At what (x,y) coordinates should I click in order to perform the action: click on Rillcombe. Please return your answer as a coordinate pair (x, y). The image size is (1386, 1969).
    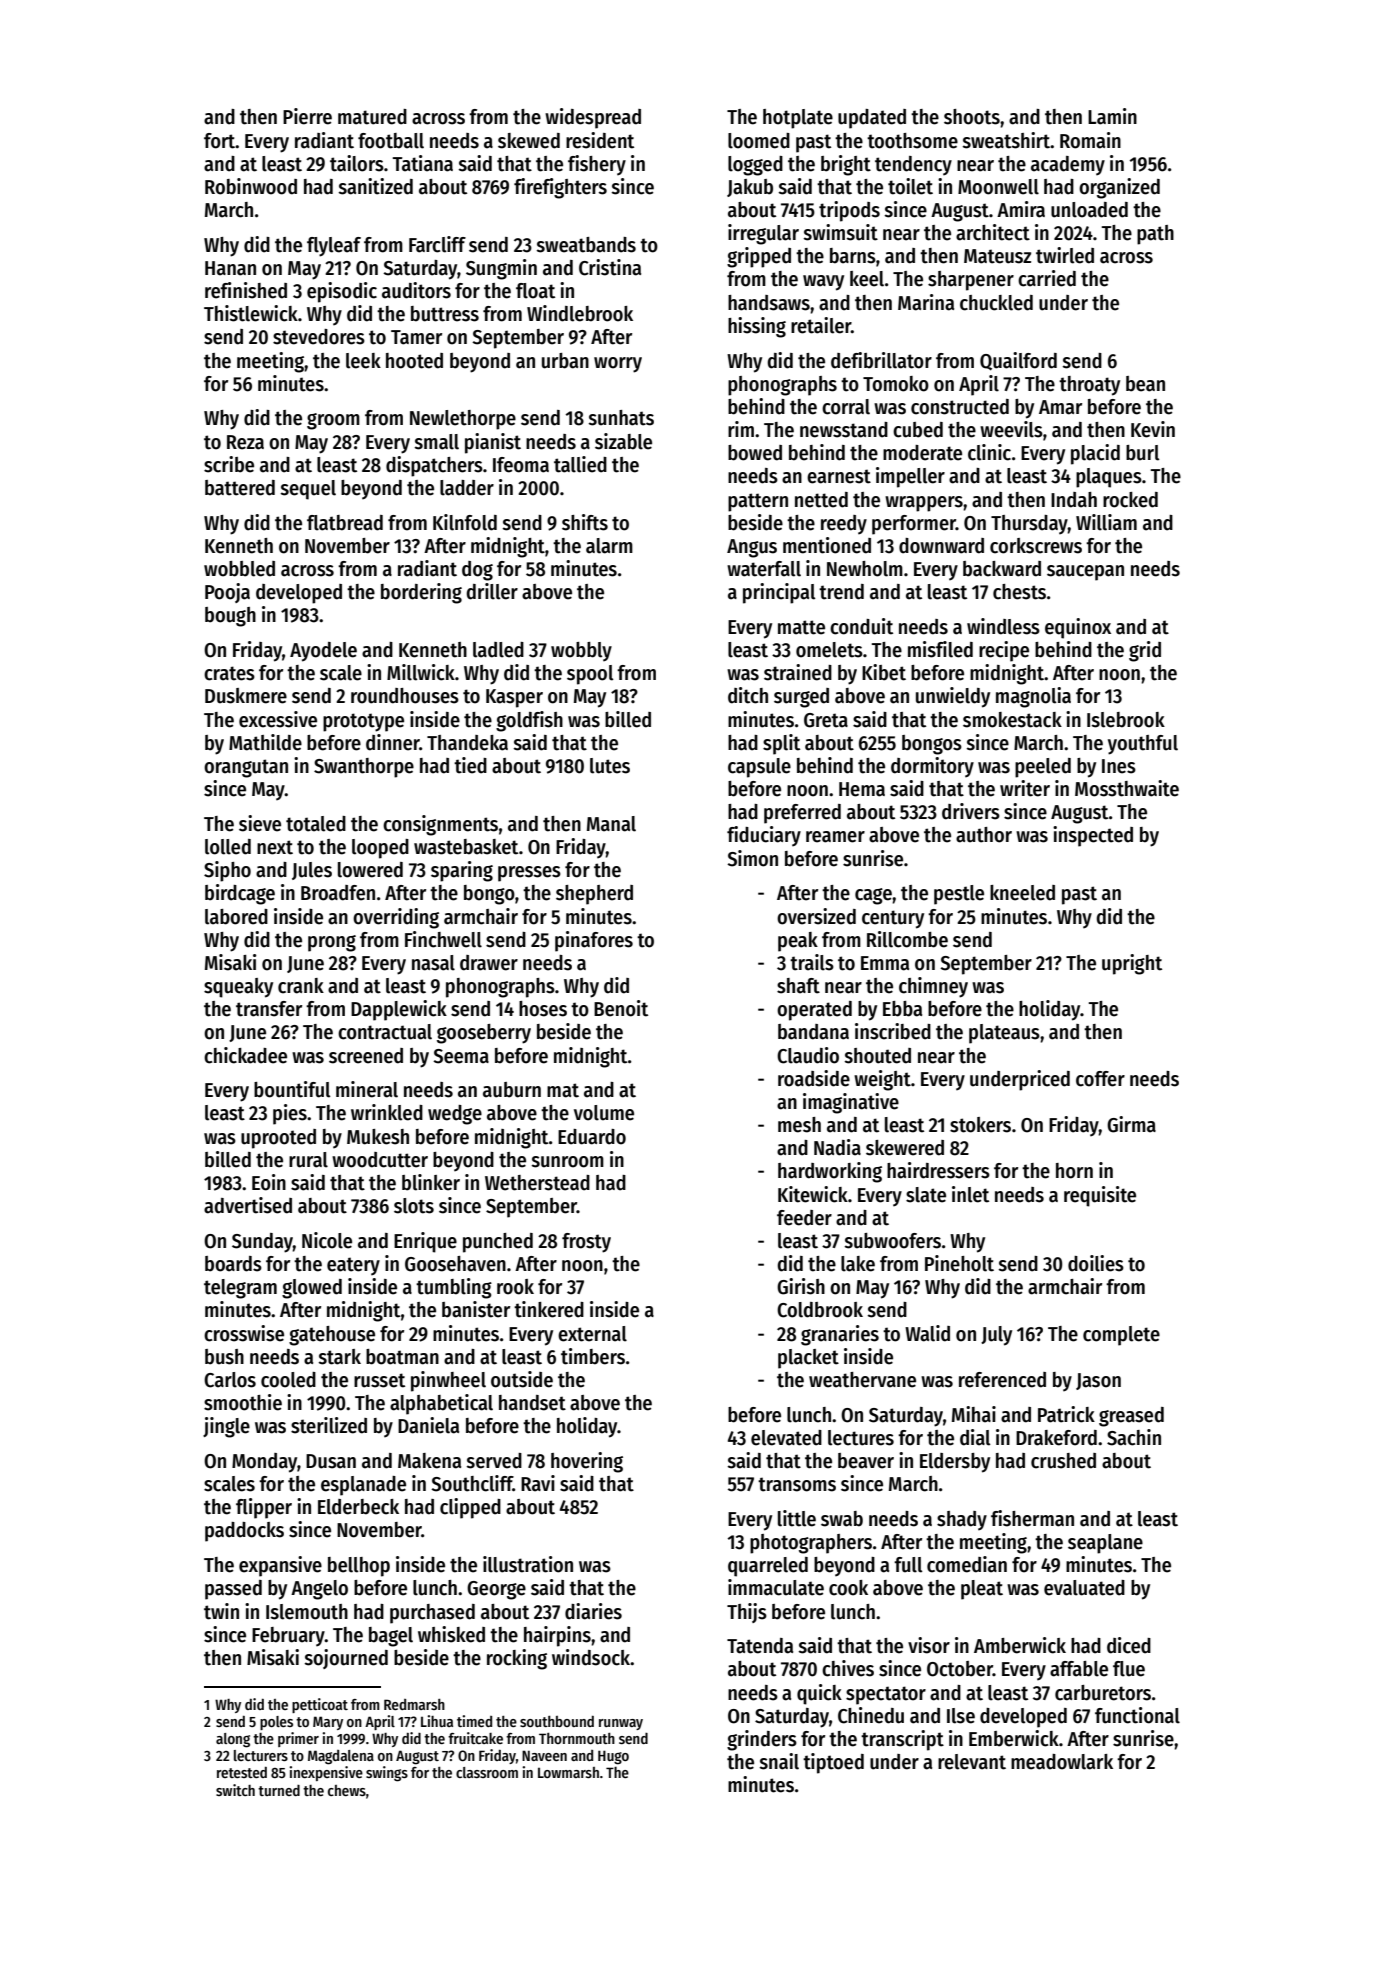
    Looking at the image, I should click on (907, 939).
